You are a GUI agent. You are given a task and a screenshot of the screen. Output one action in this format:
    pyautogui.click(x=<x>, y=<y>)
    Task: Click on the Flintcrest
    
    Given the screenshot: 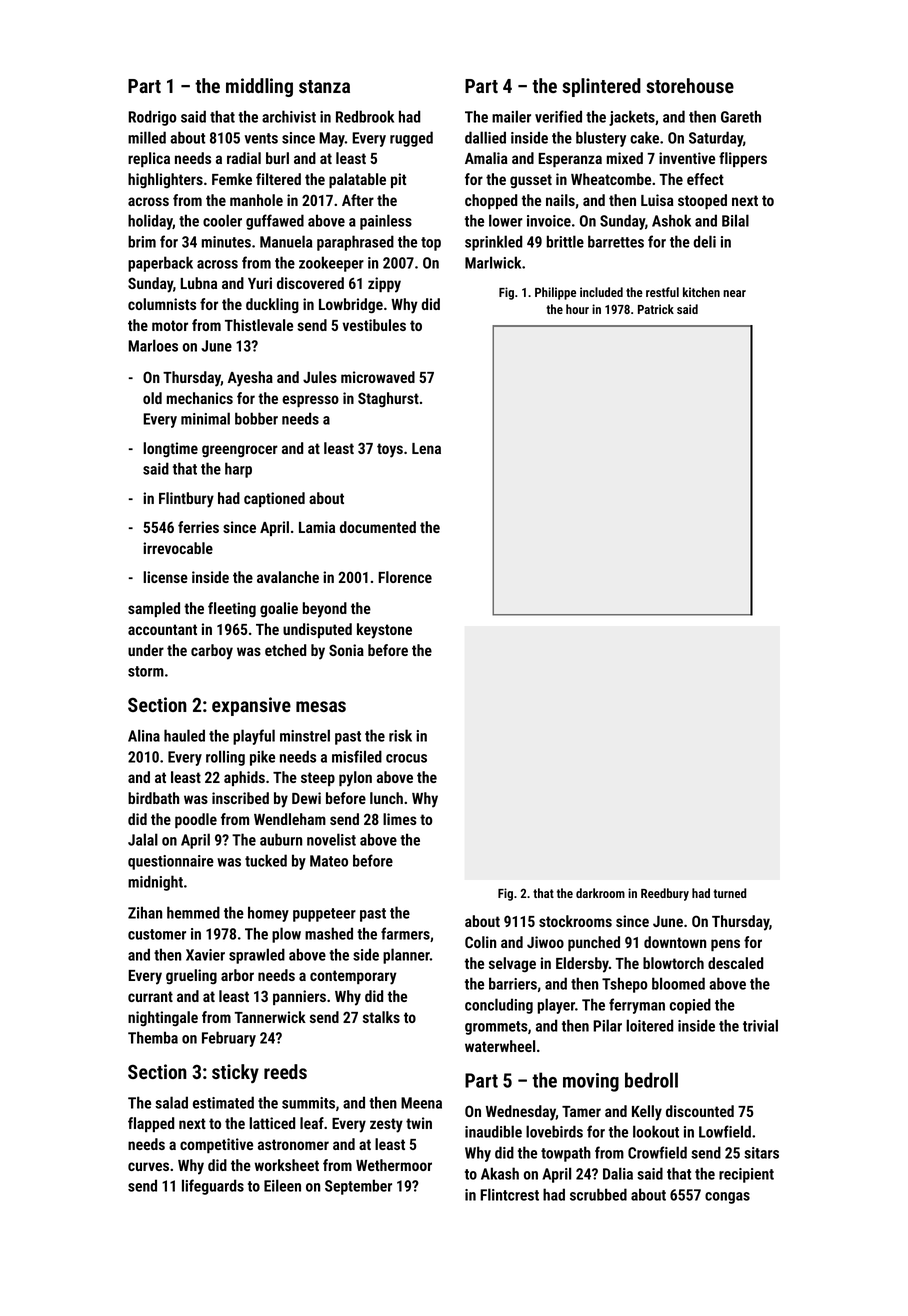 What is the action you would take?
    pyautogui.click(x=509, y=1194)
